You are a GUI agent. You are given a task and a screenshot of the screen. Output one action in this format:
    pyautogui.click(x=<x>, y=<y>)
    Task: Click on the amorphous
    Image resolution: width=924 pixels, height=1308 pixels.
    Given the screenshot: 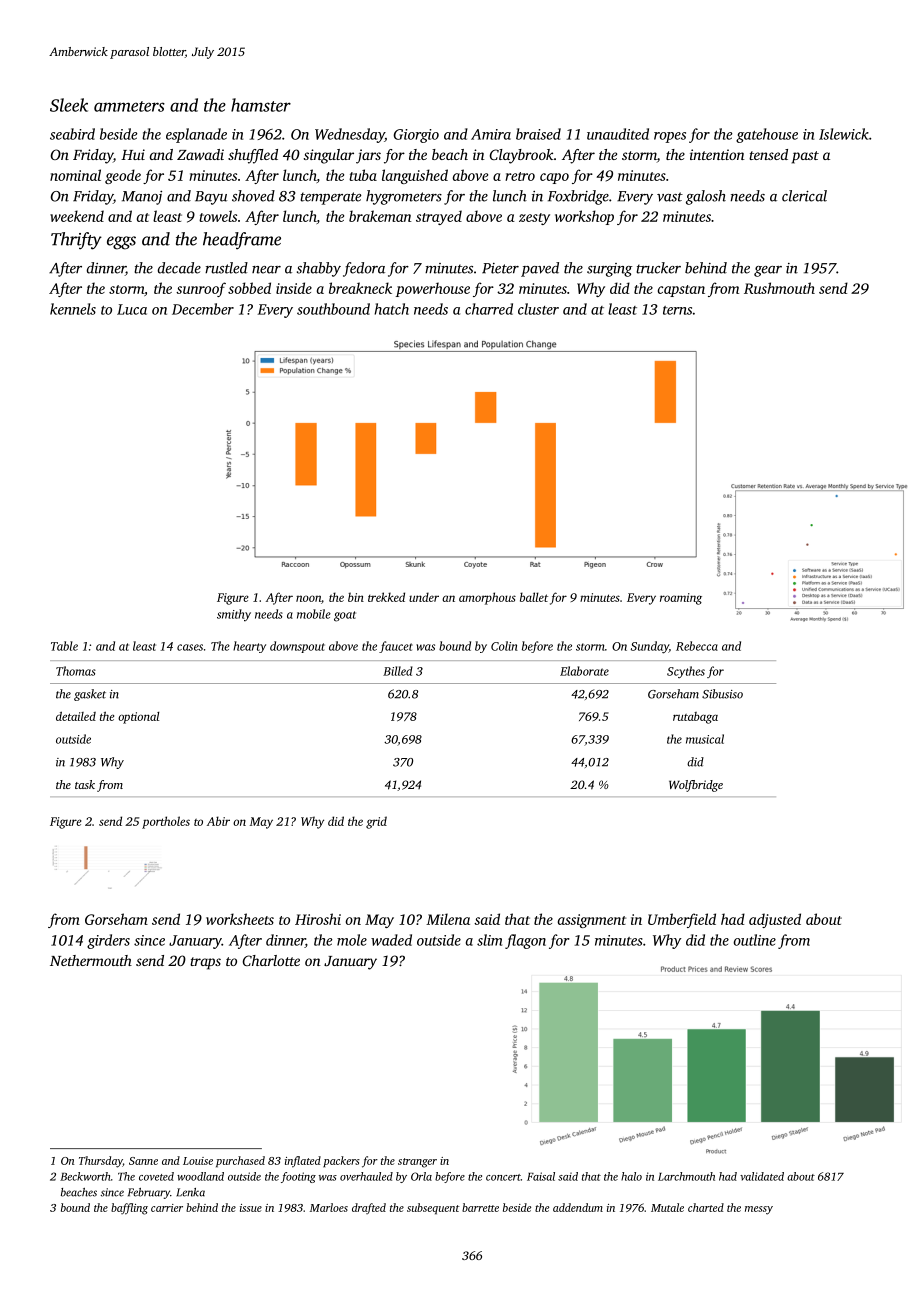 What is the action you would take?
    pyautogui.click(x=487, y=598)
